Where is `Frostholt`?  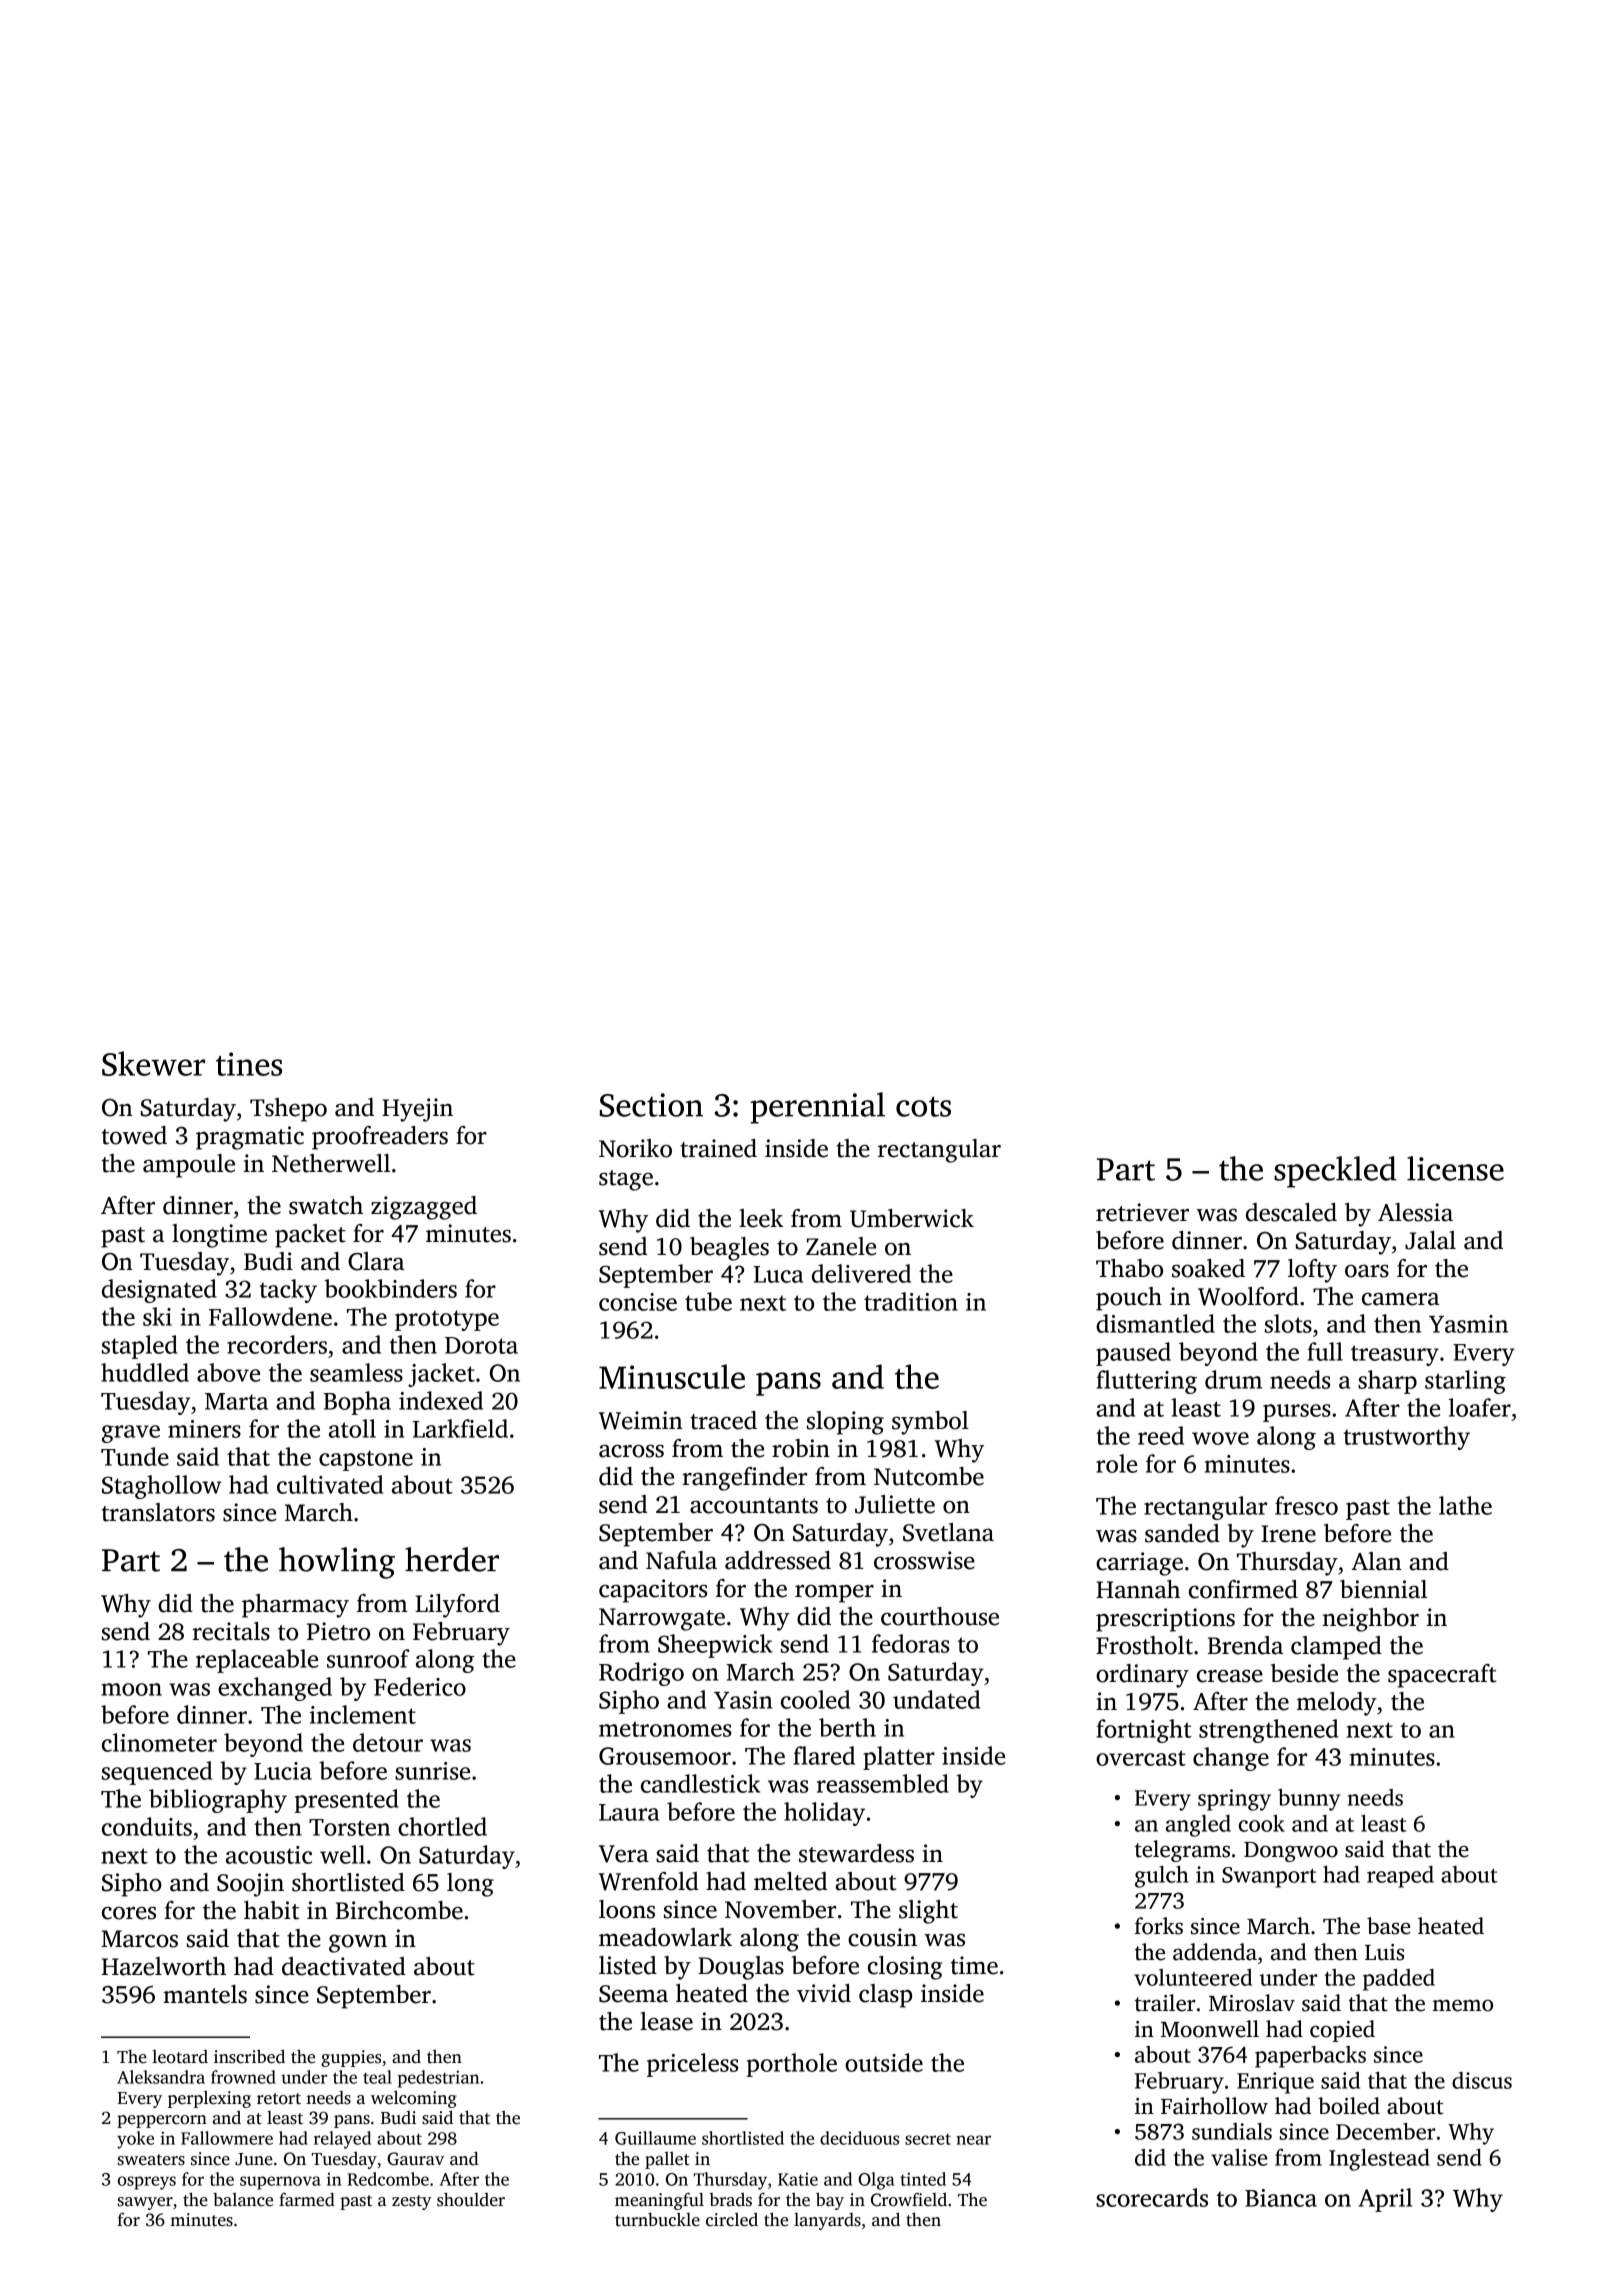
Frostholt is located at coordinates (1144, 1645).
